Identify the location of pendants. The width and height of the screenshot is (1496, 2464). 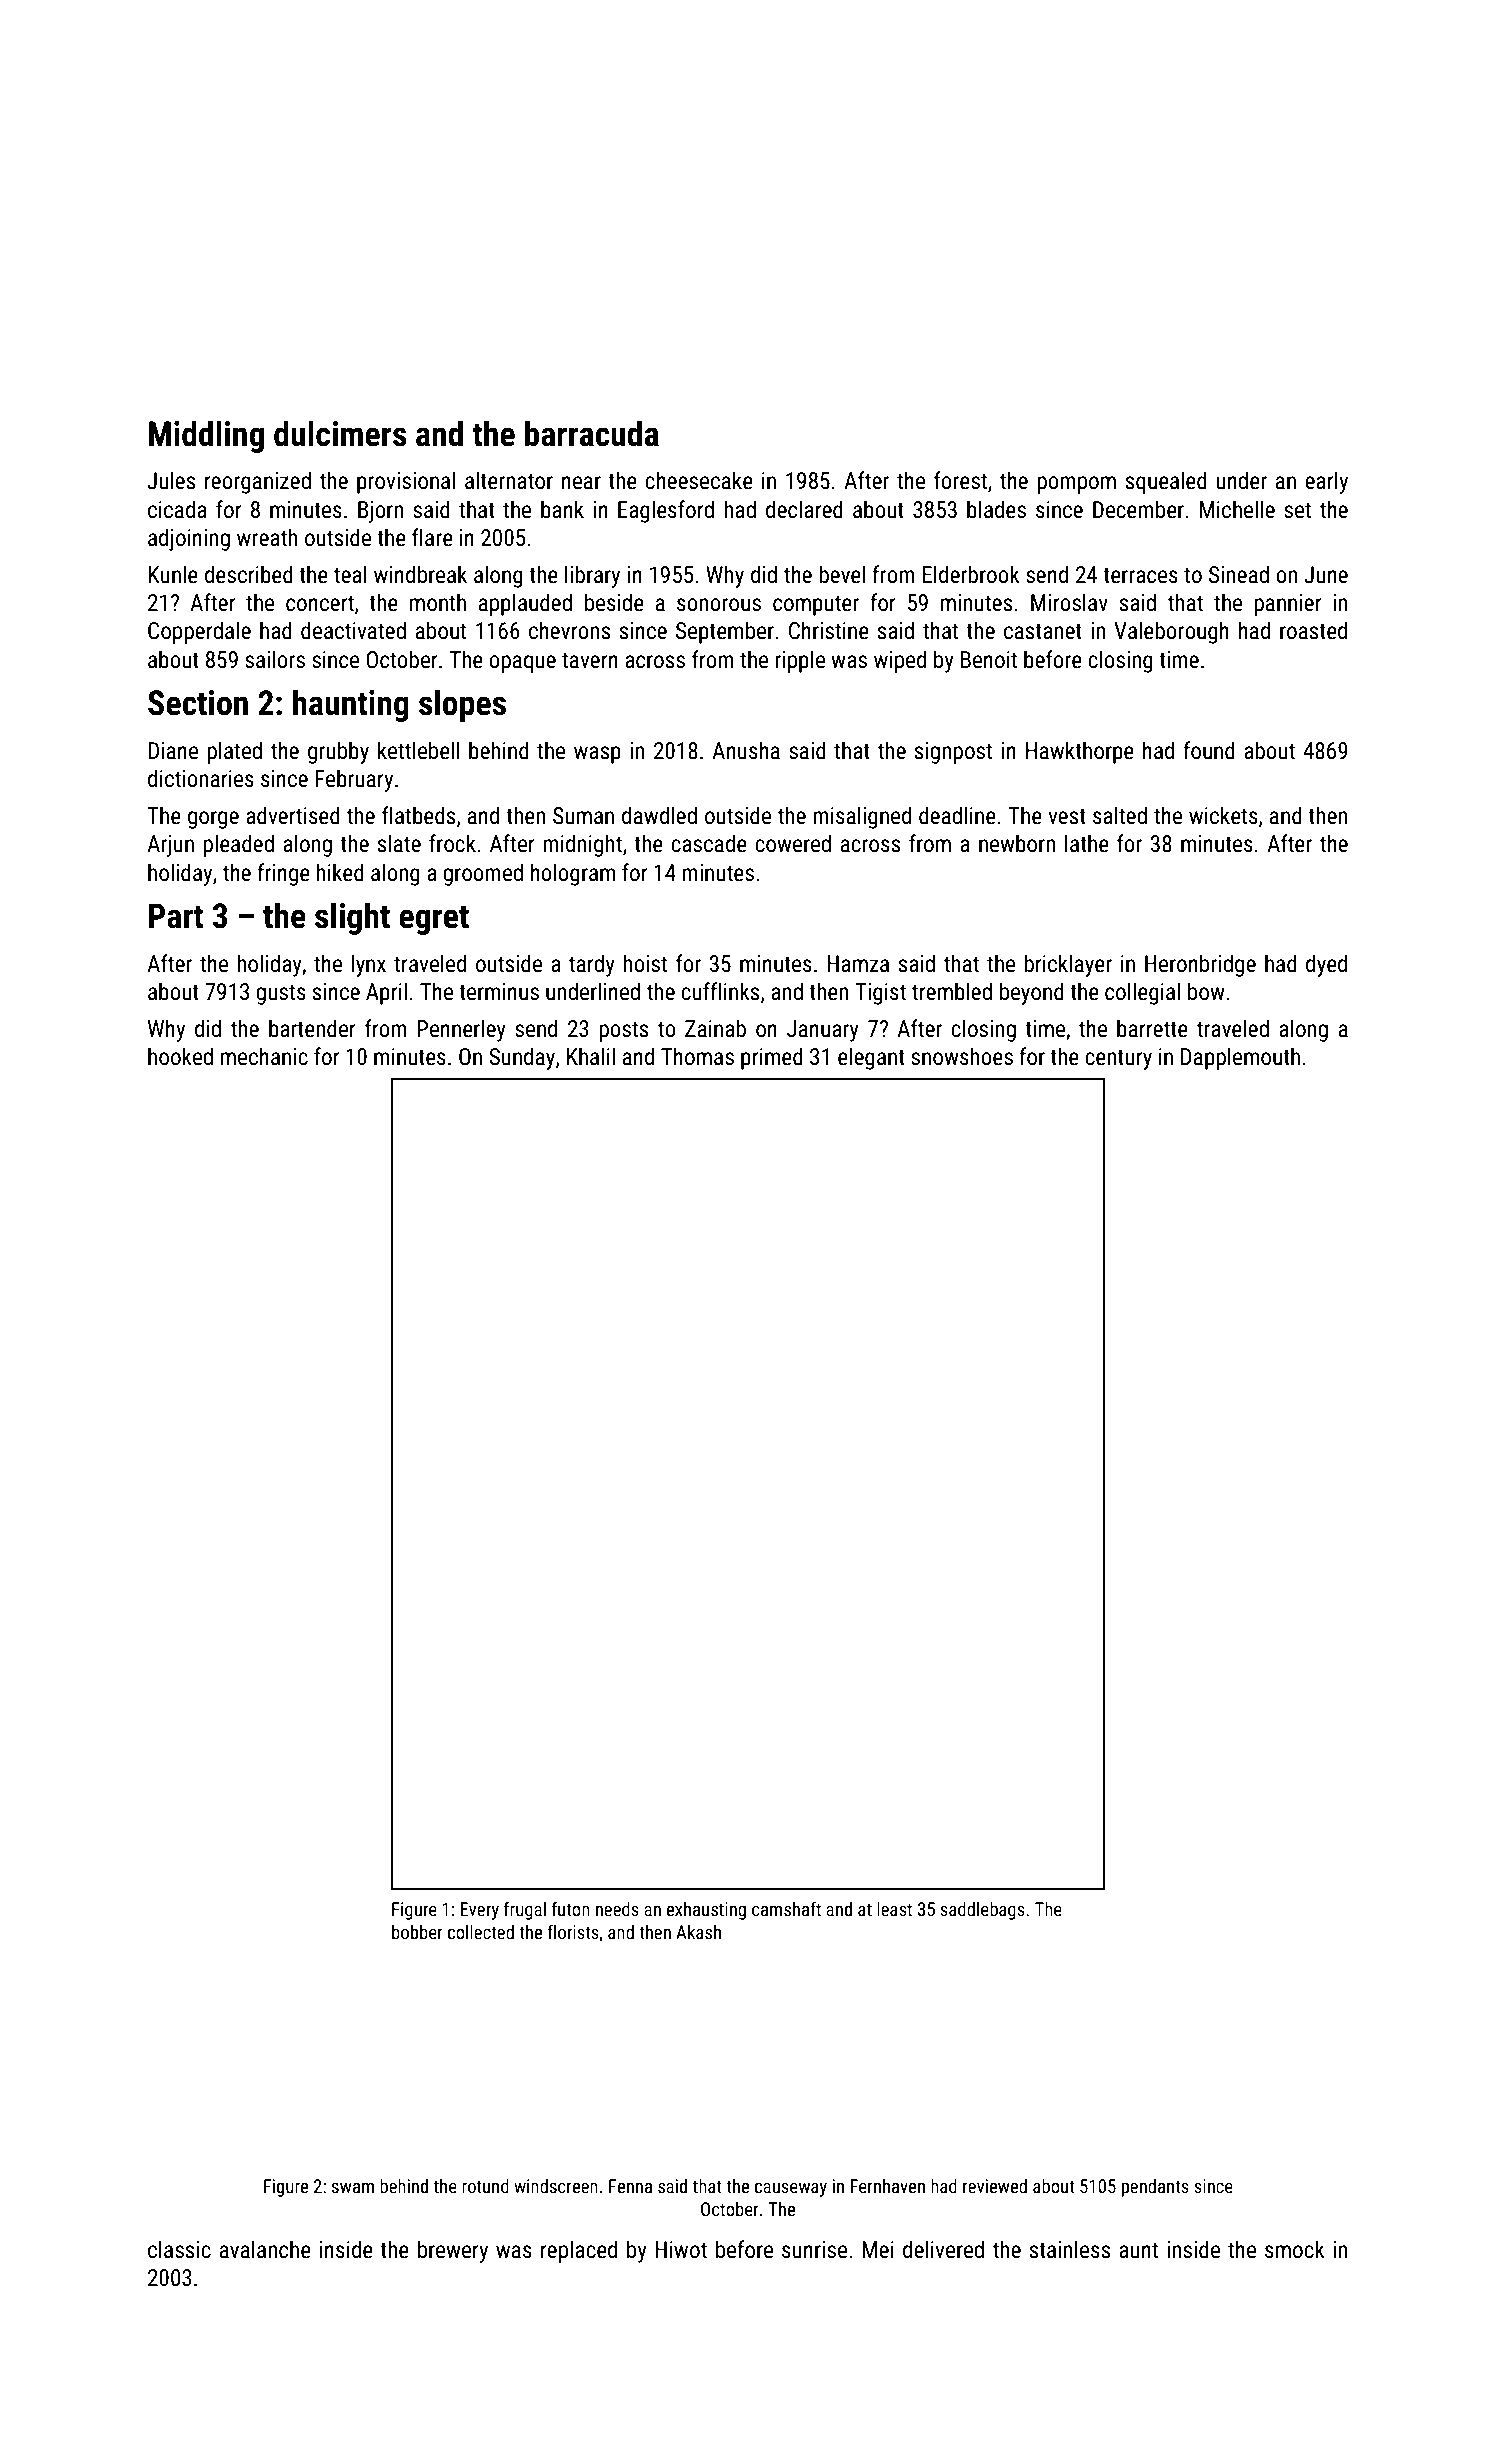
(1155, 2188).
